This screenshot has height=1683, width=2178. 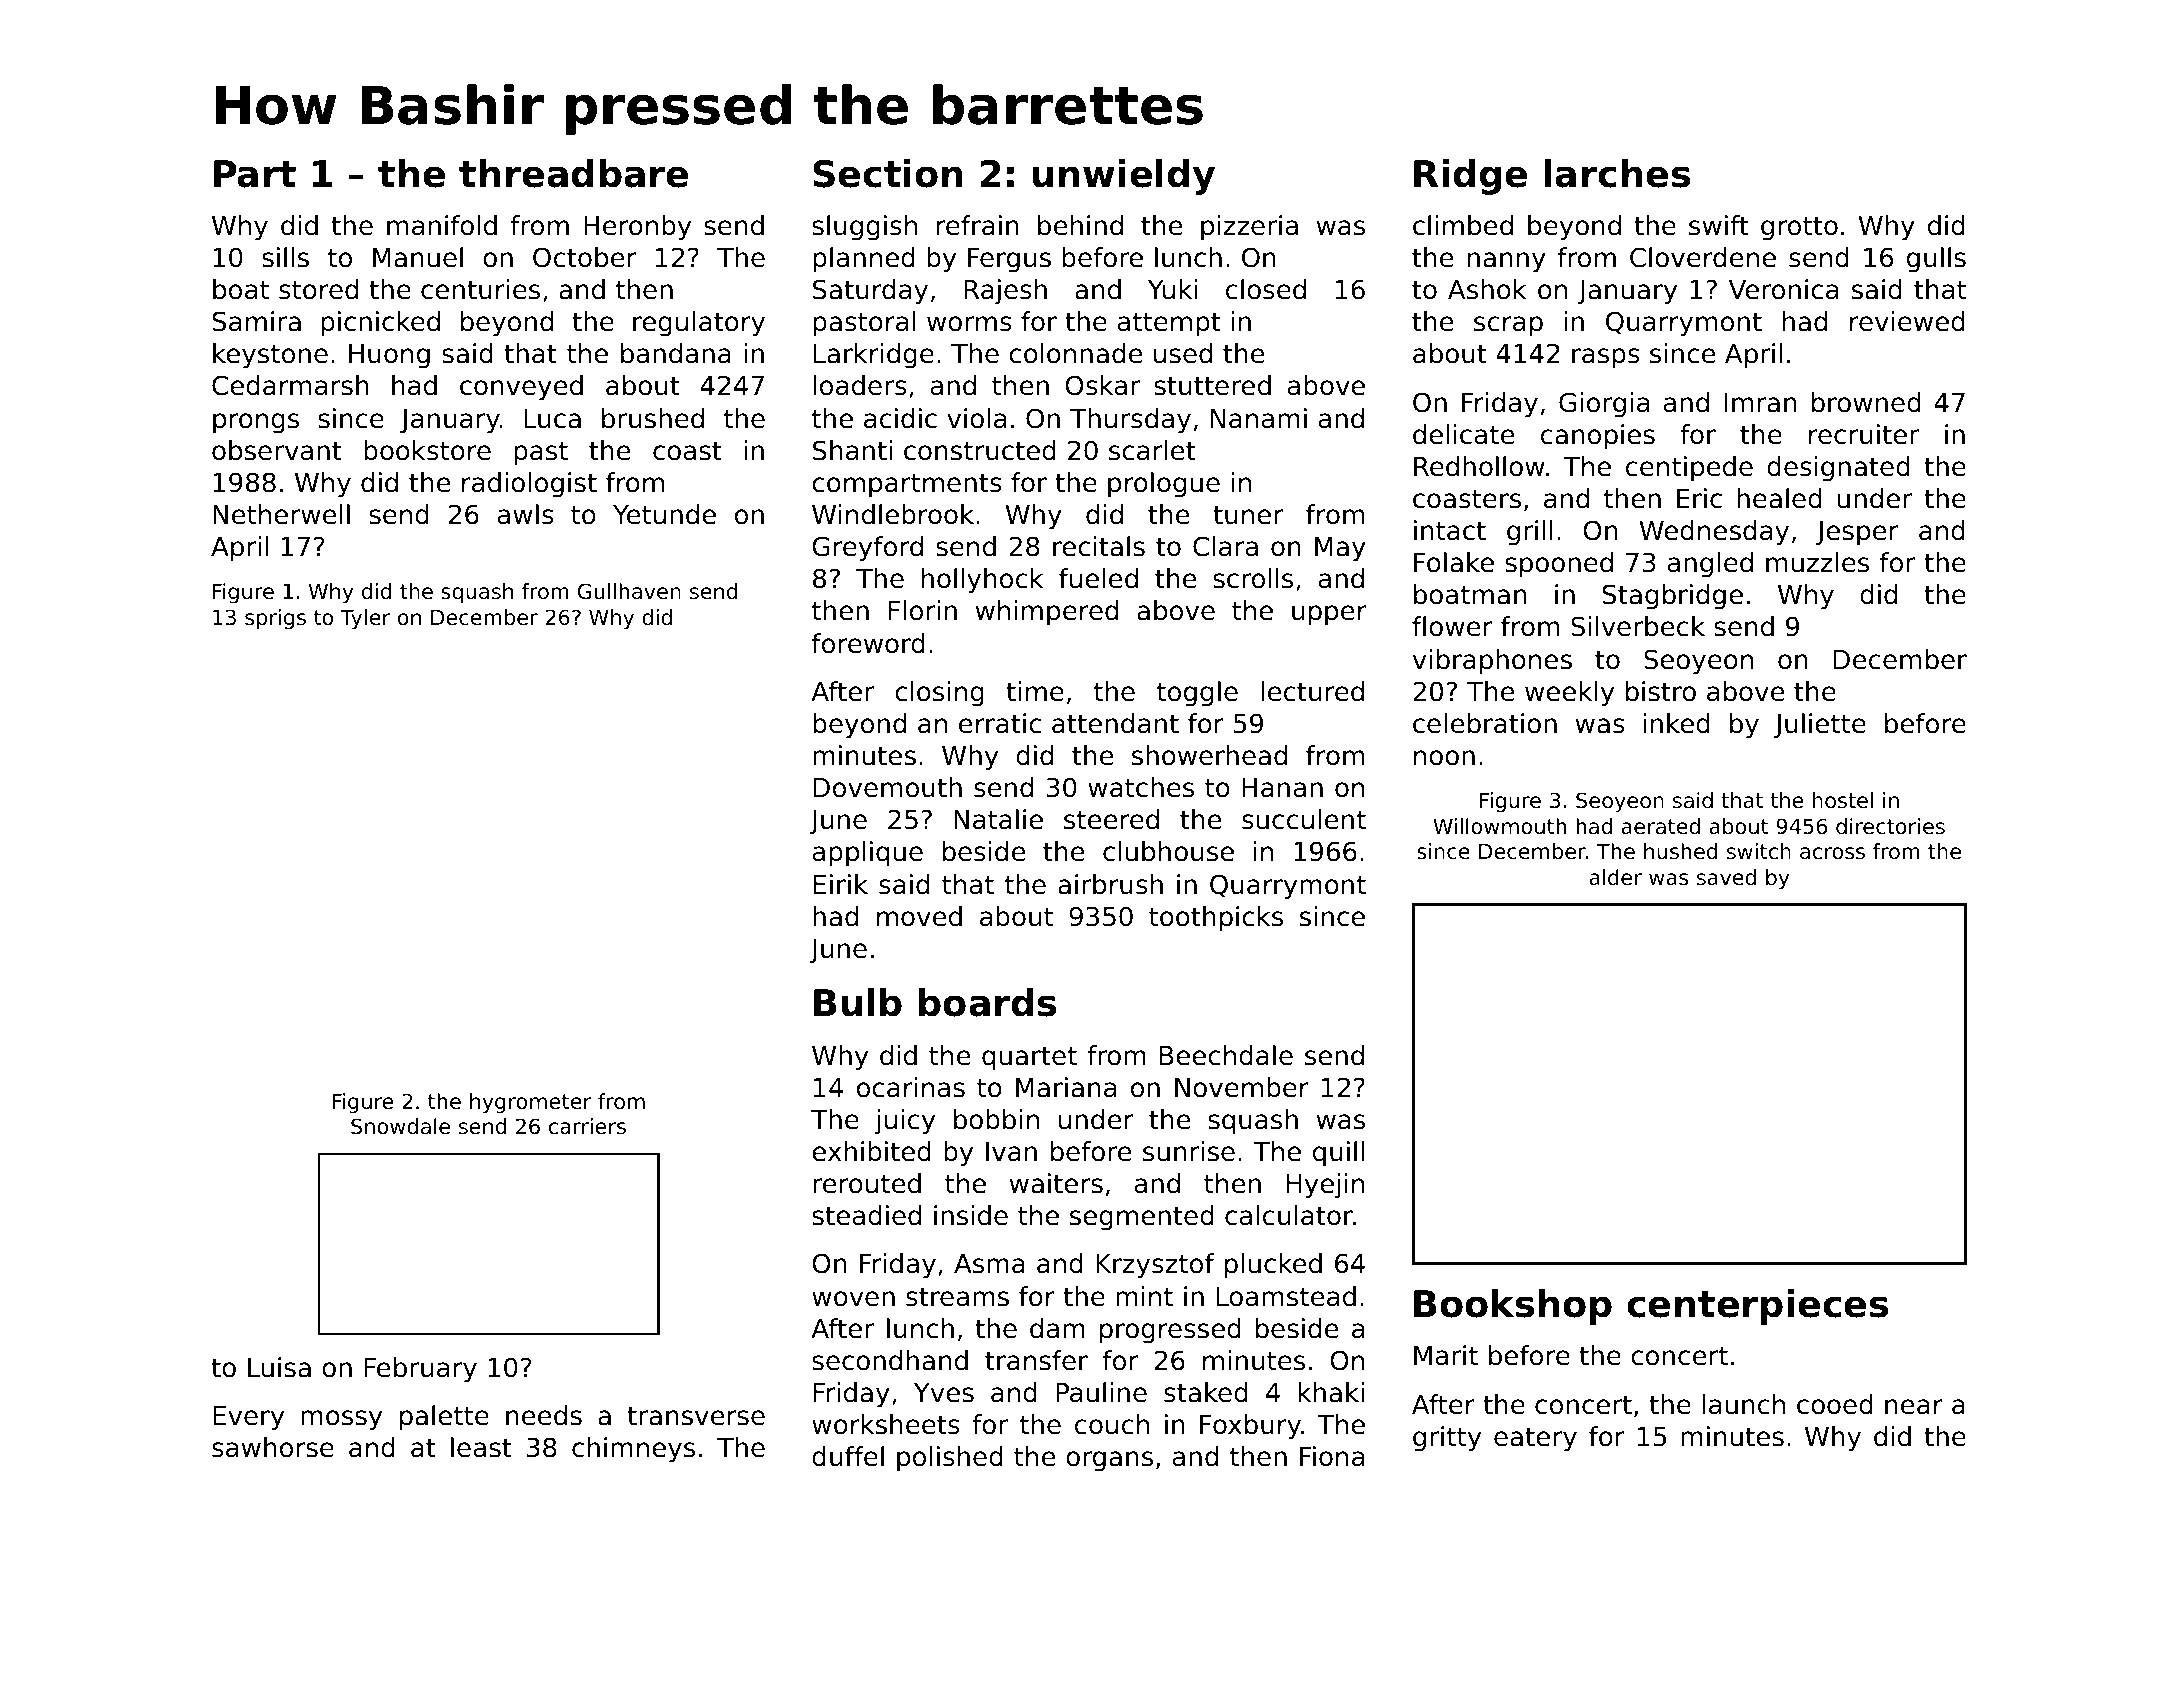 What do you see at coordinates (1304, 819) in the screenshot?
I see `succulent` at bounding box center [1304, 819].
